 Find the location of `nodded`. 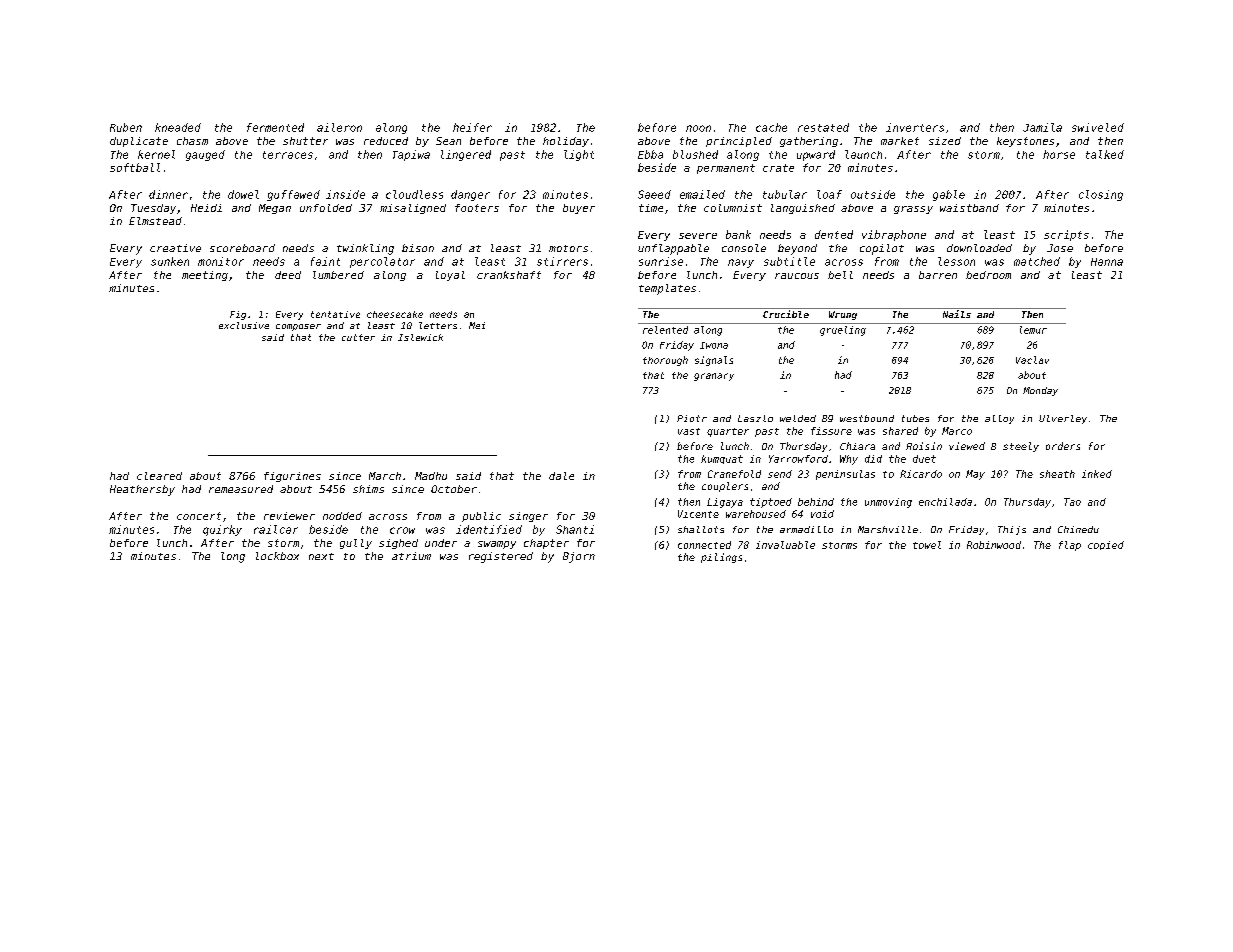

nodded is located at coordinates (342, 516).
